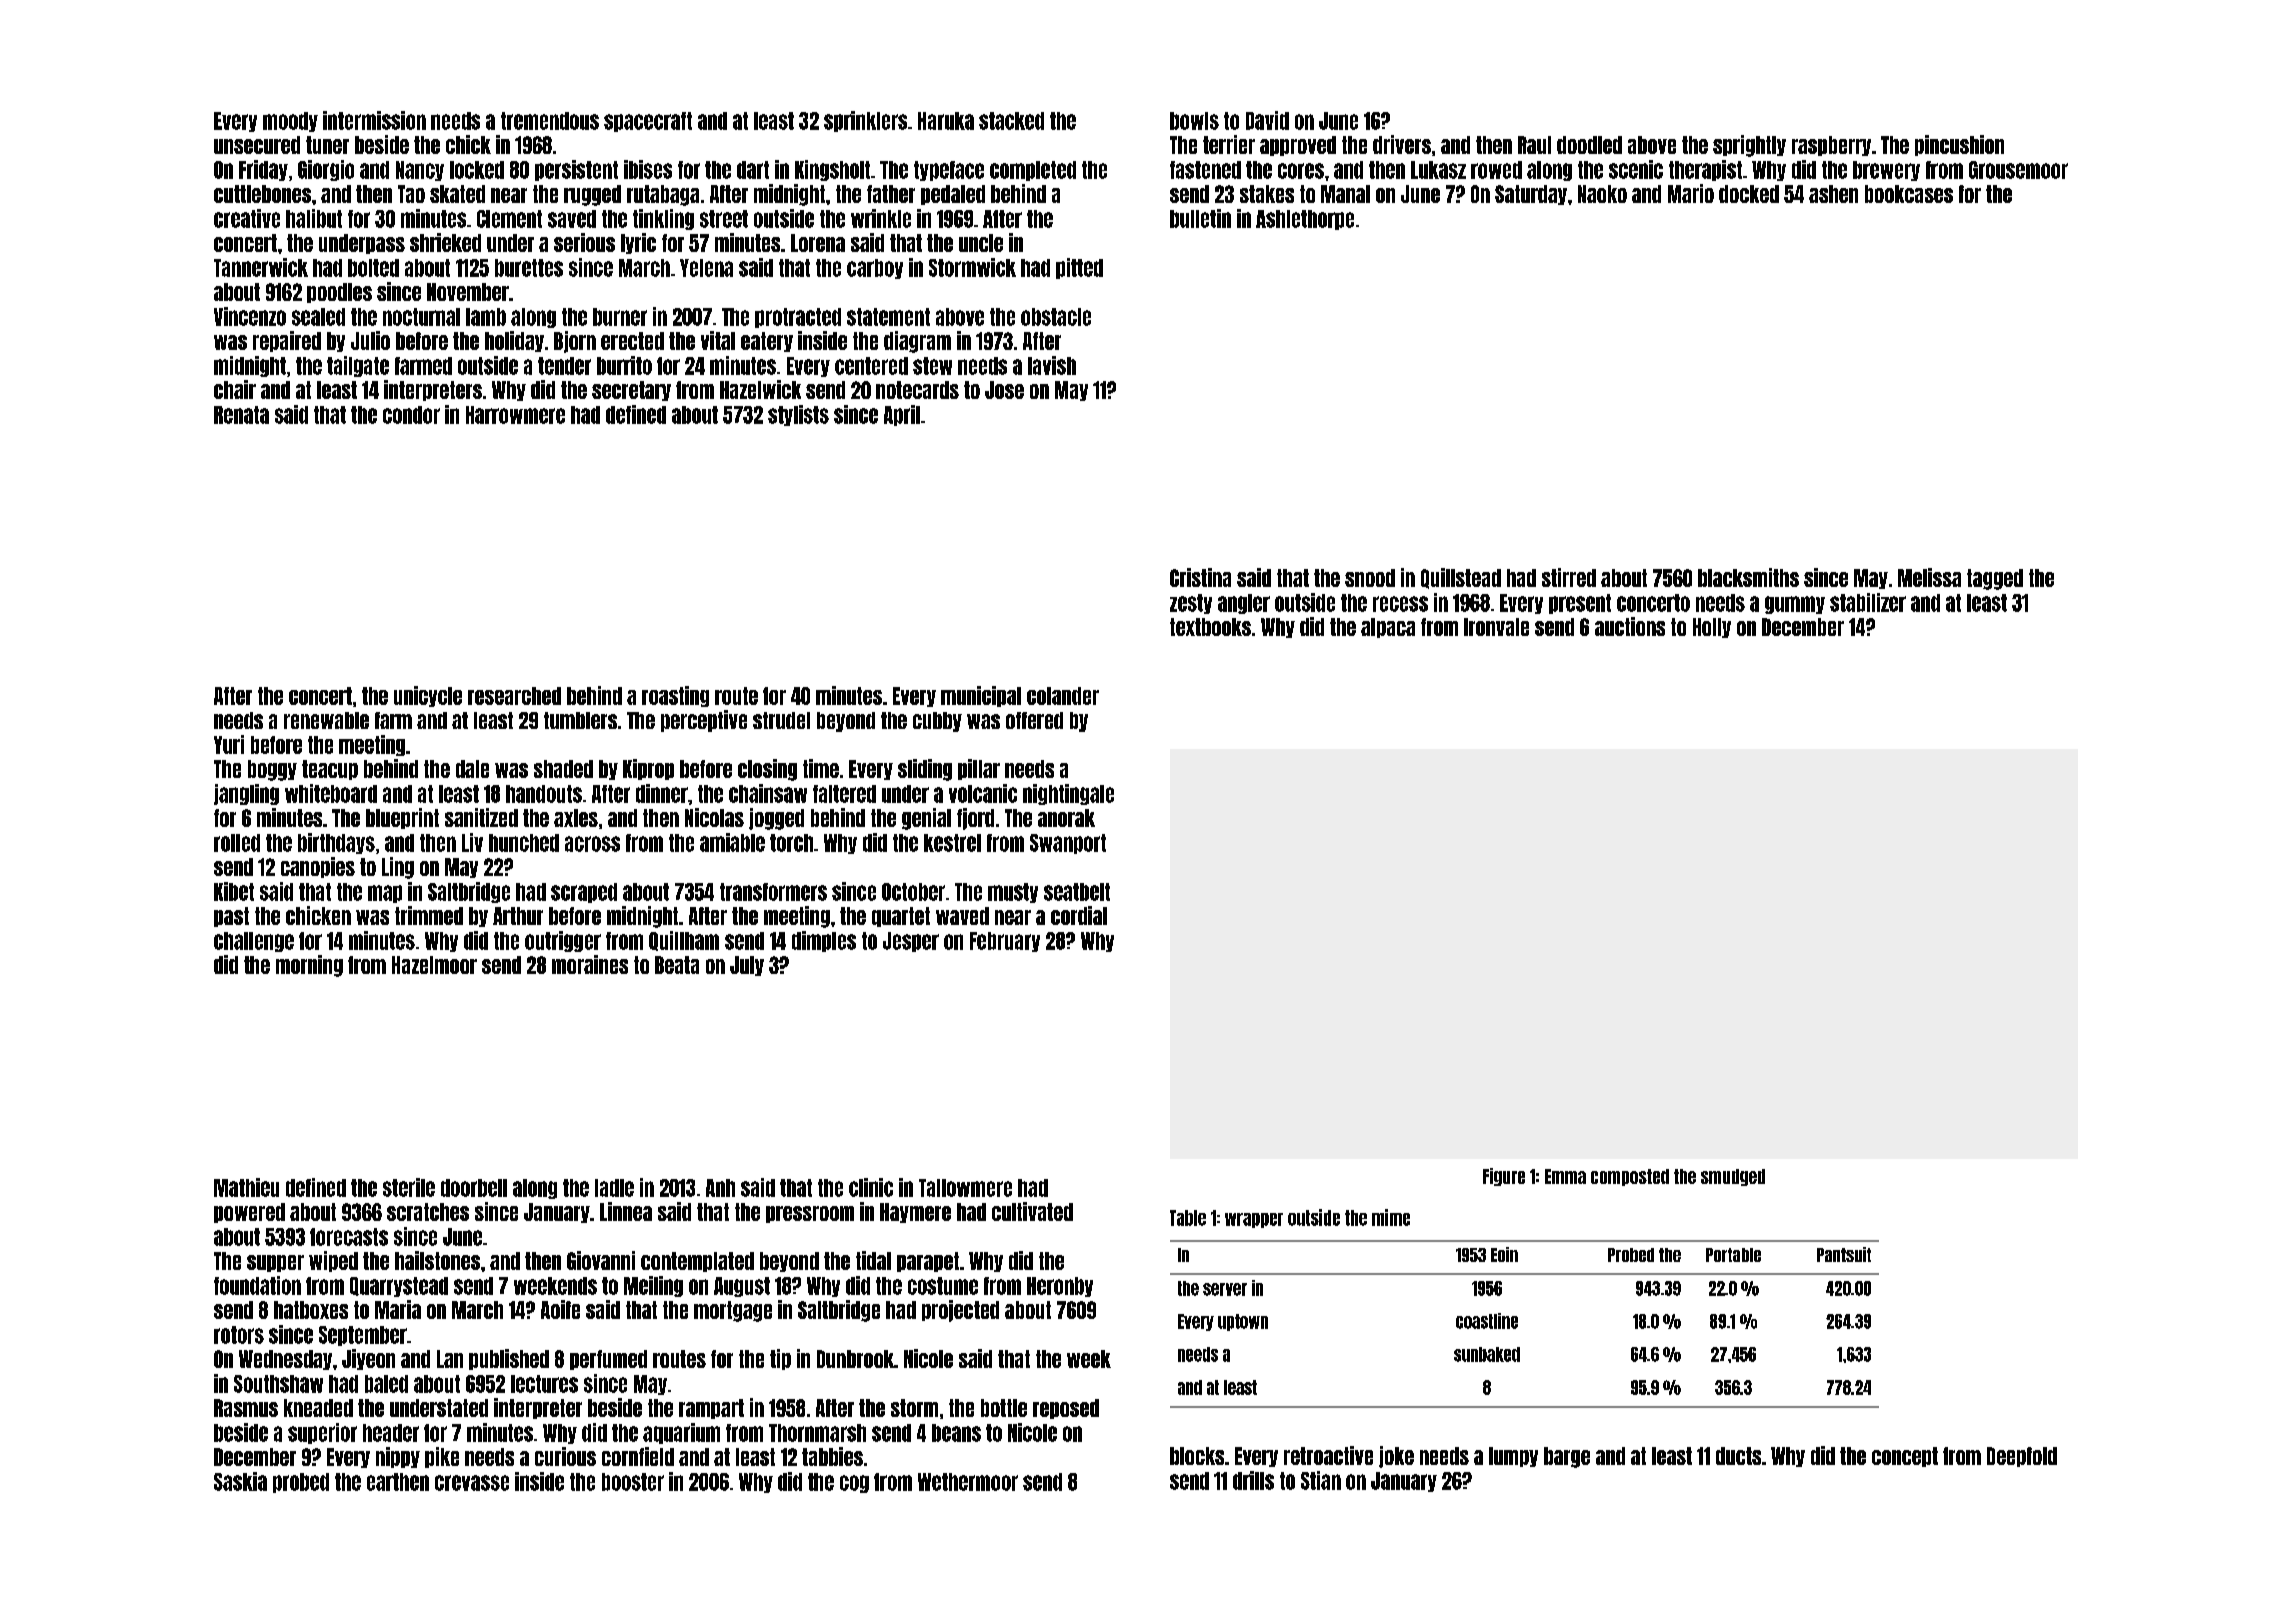 The width and height of the page is (2292, 1620). What do you see at coordinates (272, 770) in the page?
I see `boggy` at bounding box center [272, 770].
